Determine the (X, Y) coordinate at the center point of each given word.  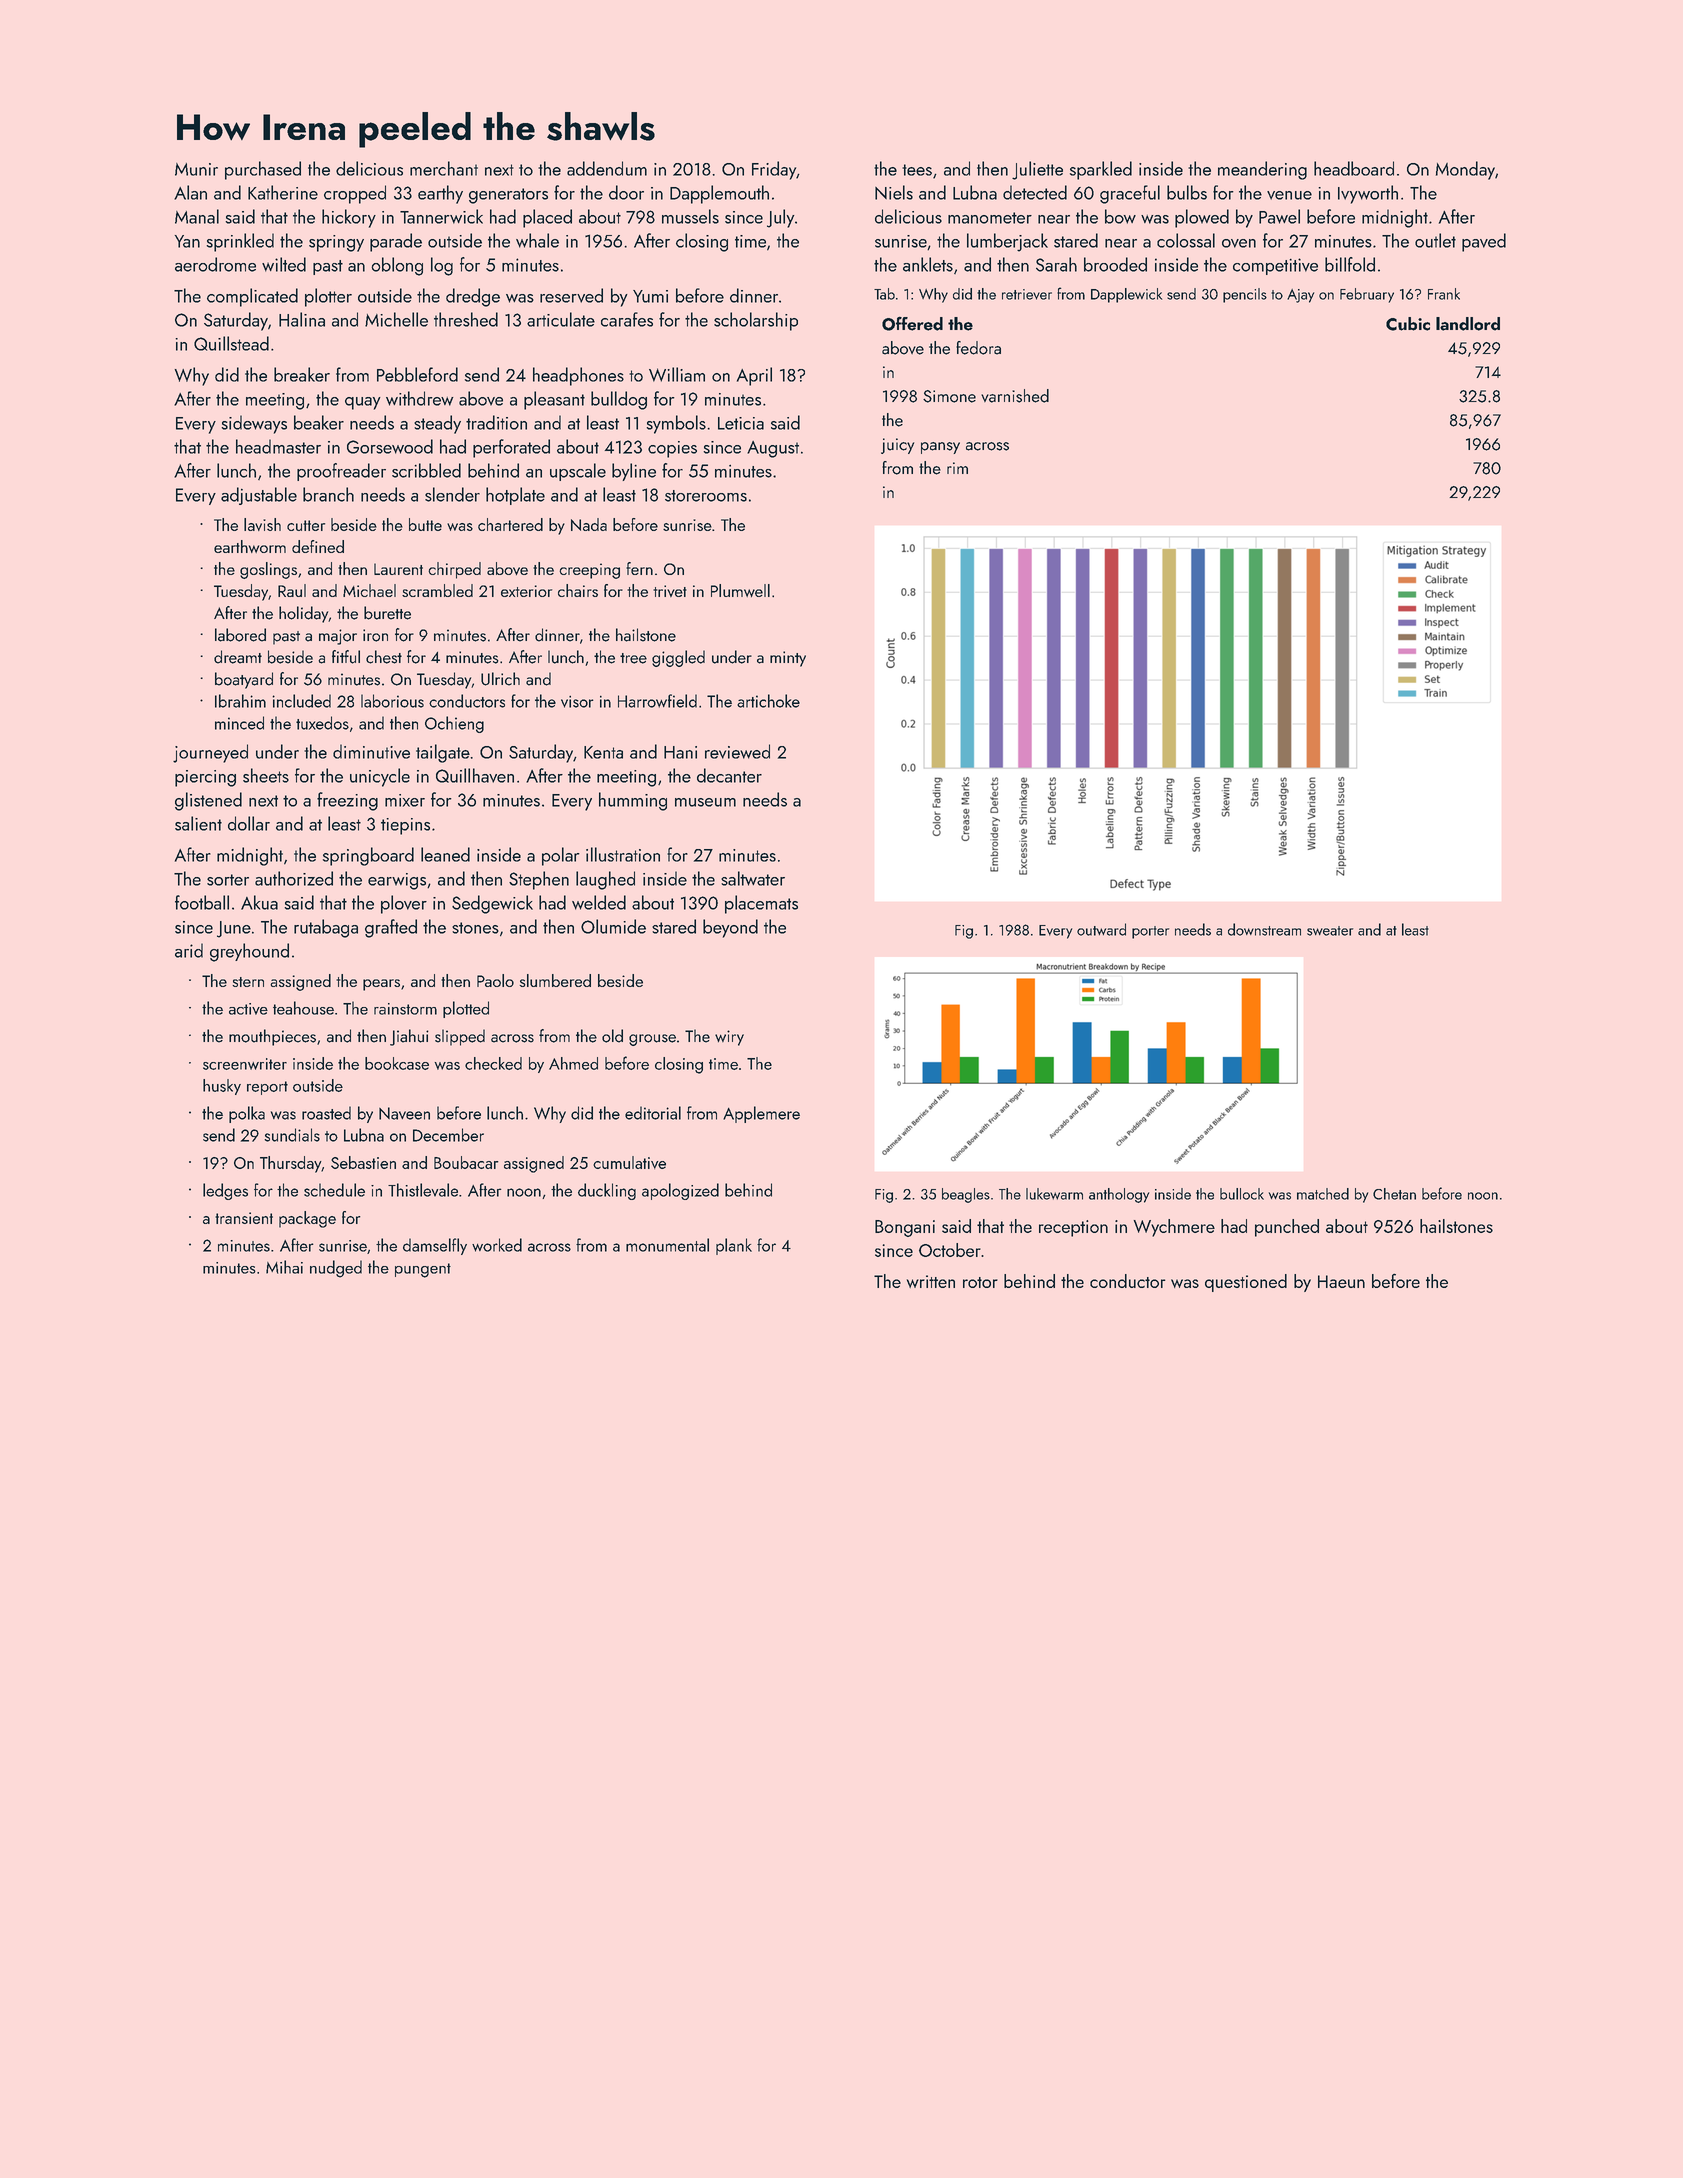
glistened (208, 801)
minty (788, 659)
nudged (336, 1269)
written (931, 1281)
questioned (1246, 1283)
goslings (268, 570)
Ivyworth (1368, 194)
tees (917, 170)
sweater (1330, 931)
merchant (444, 168)
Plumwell (740, 590)
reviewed (737, 751)
